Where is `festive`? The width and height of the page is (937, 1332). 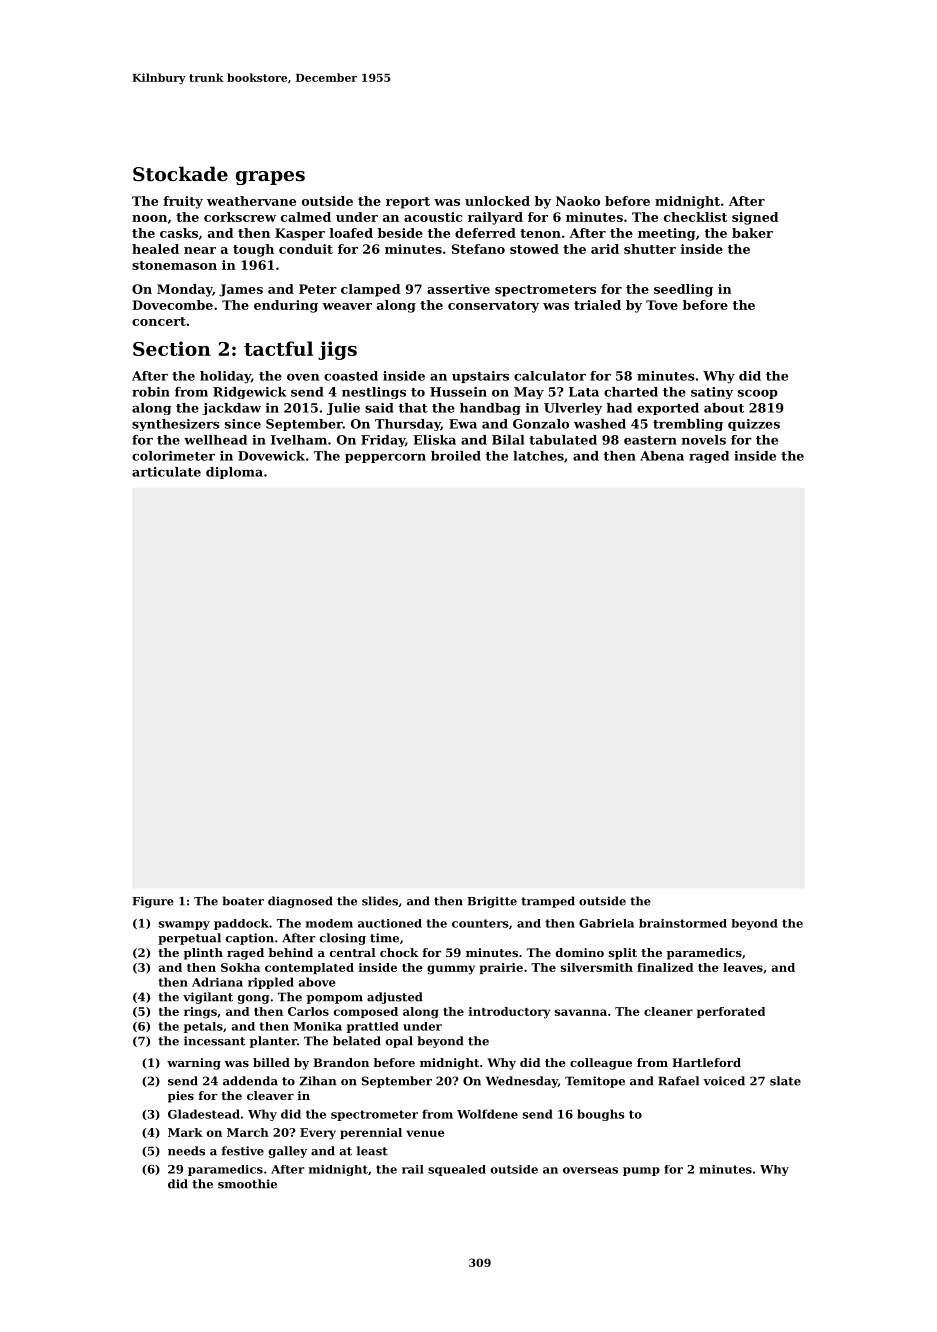
festive is located at coordinates (242, 1151).
